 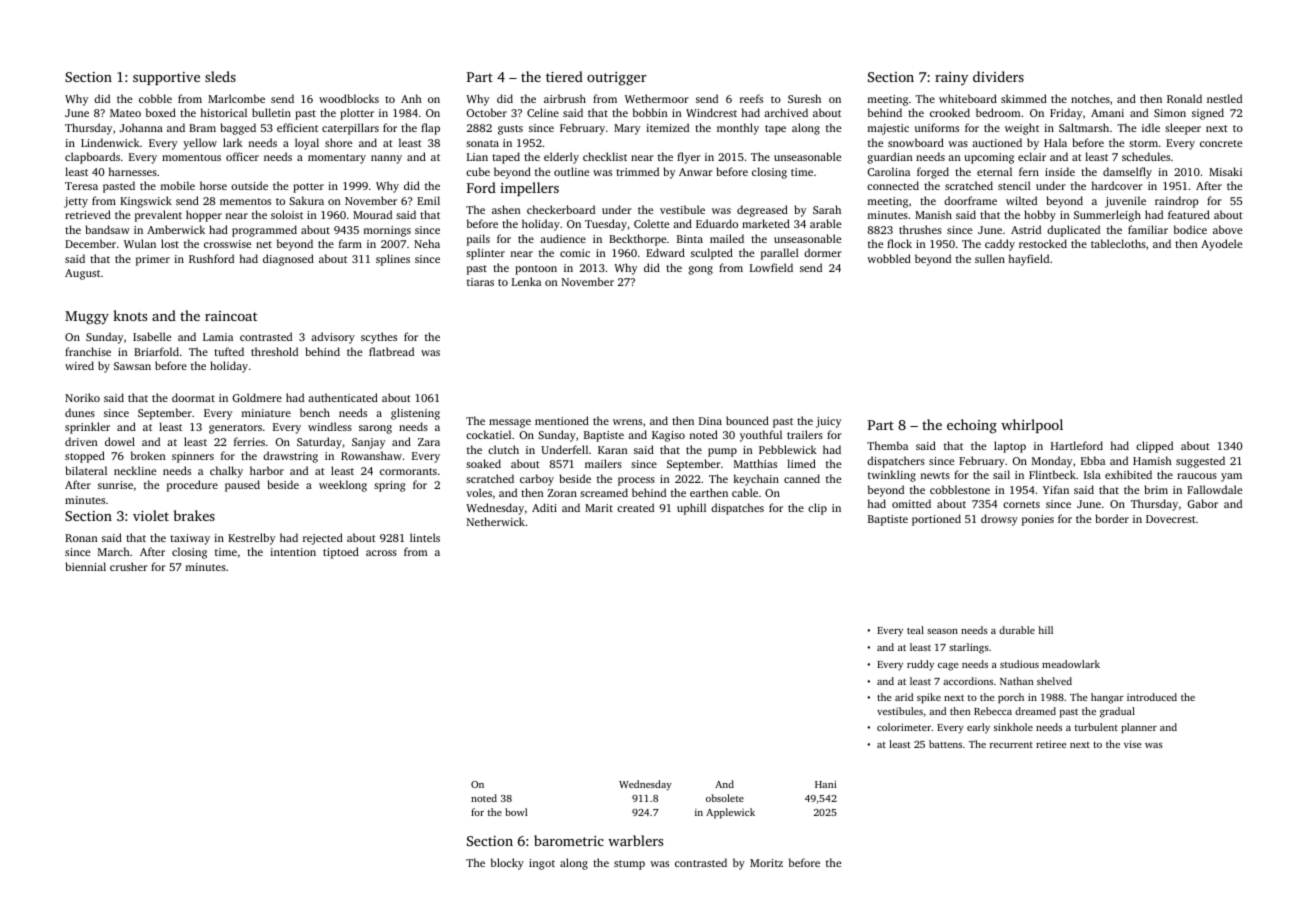 What do you see at coordinates (1026, 229) in the screenshot?
I see `Astrid` at bounding box center [1026, 229].
